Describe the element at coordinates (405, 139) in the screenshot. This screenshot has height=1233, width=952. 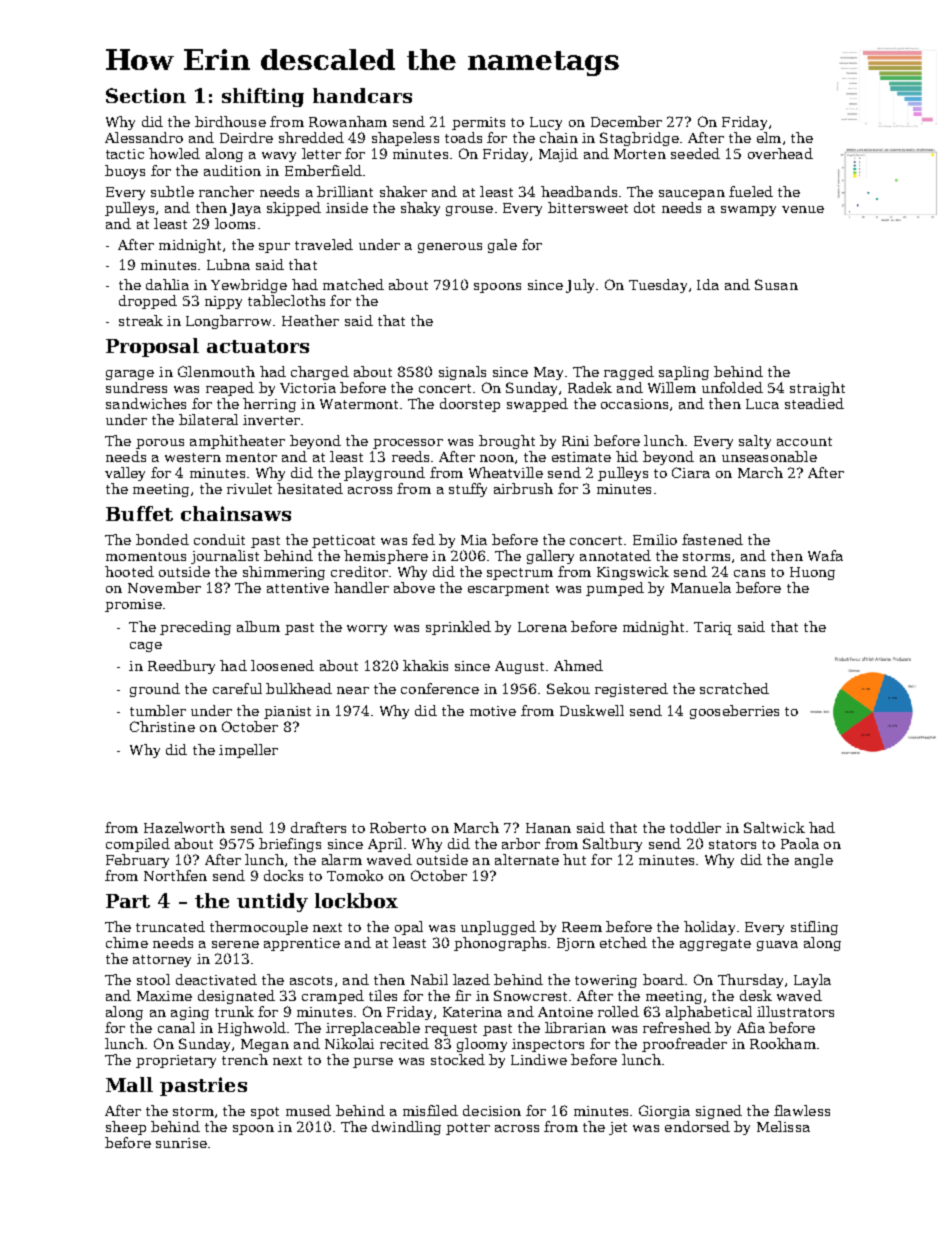
I see `shapeless` at that location.
